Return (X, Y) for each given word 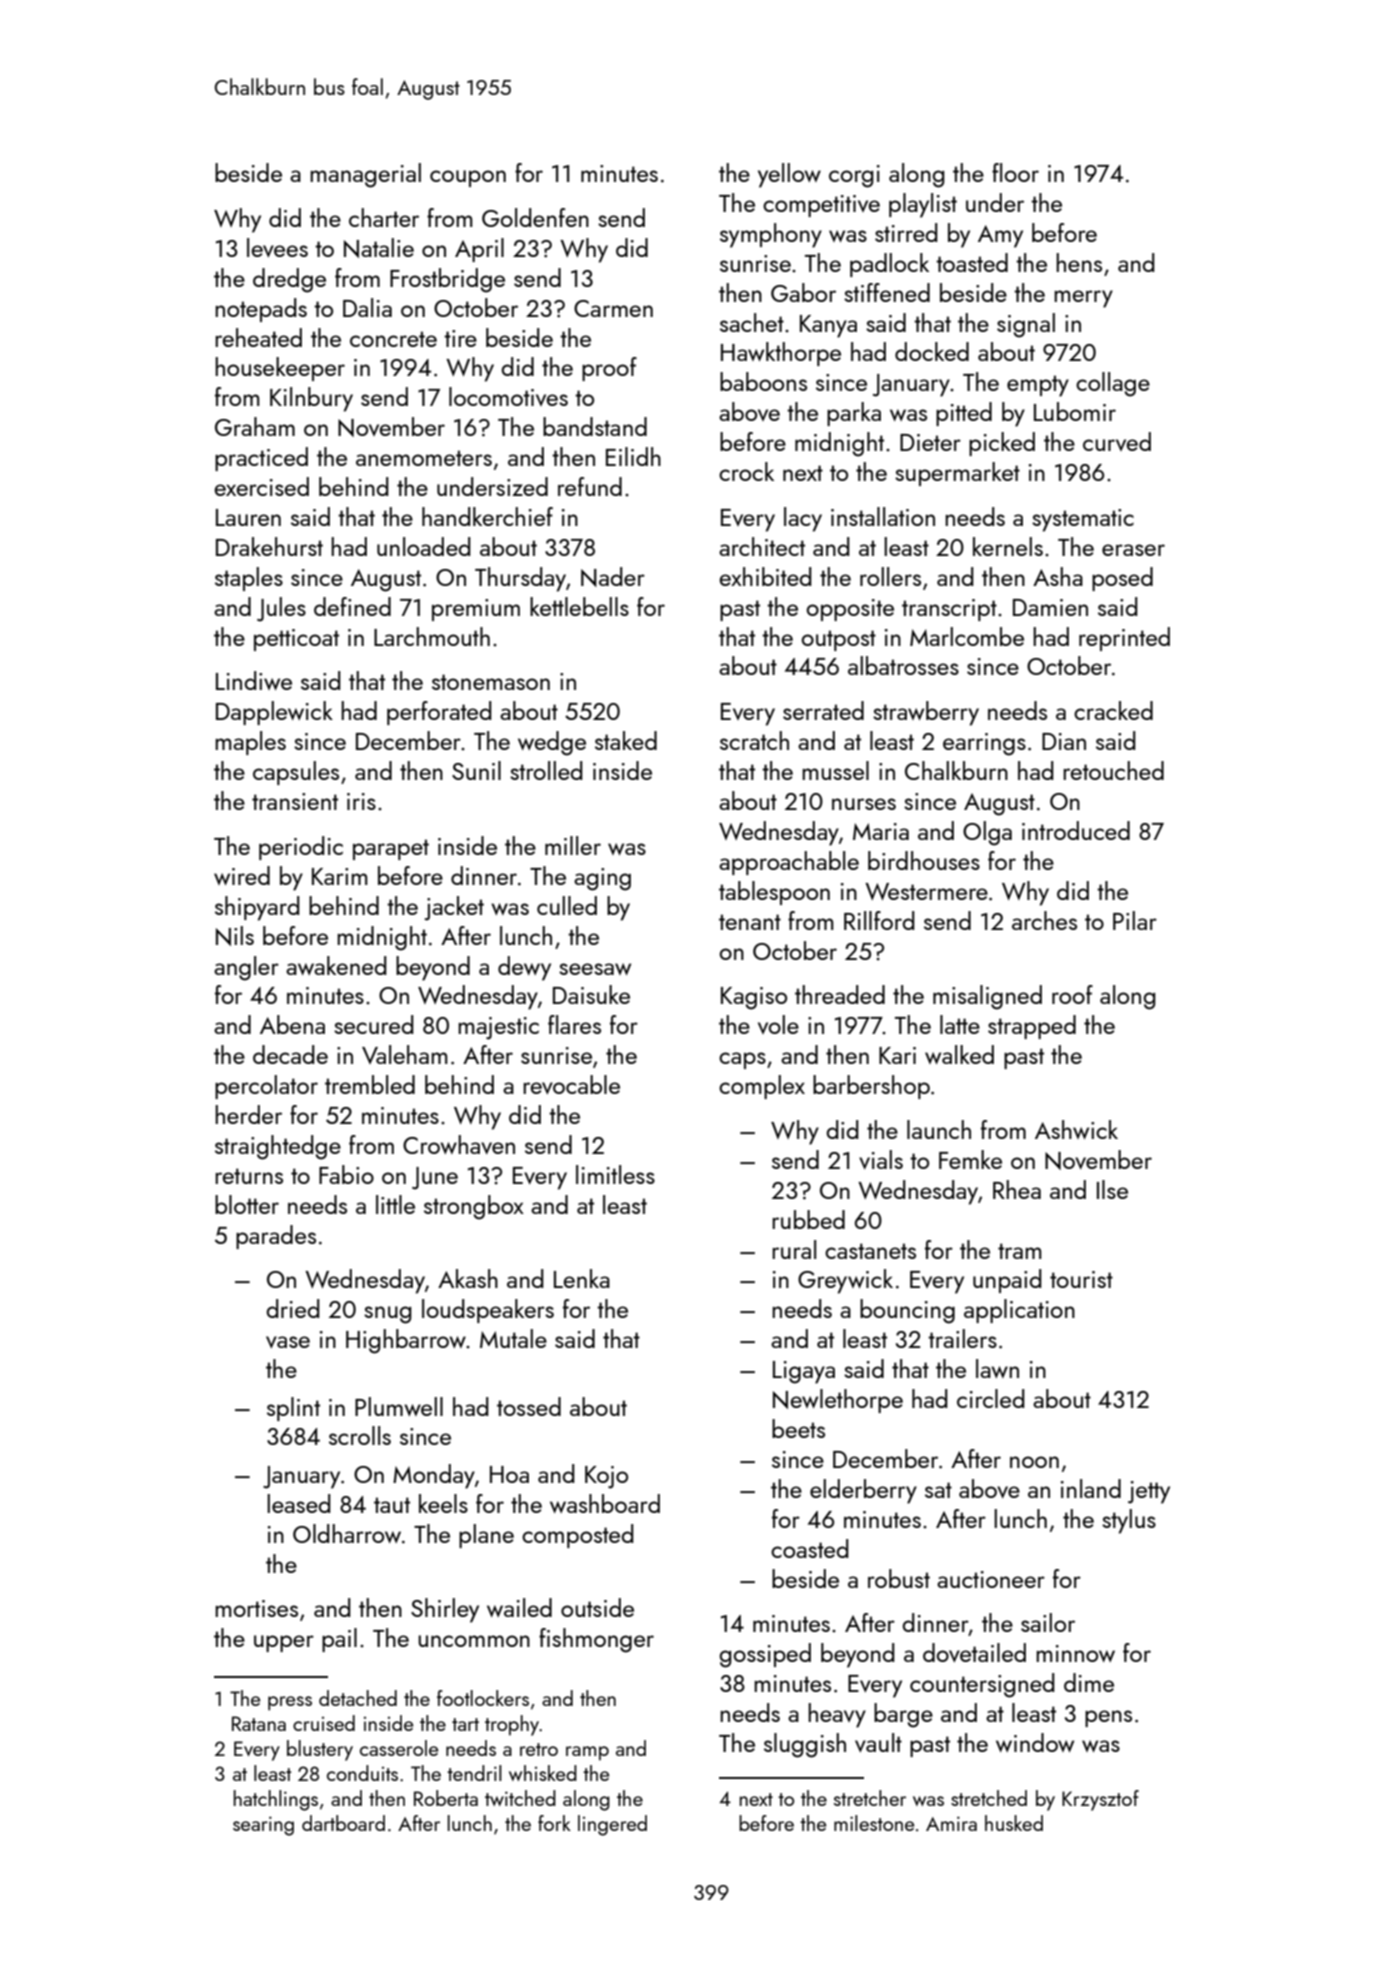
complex (762, 1087)
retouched (1113, 770)
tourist (1081, 1279)
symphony (771, 235)
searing (263, 1826)
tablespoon (774, 893)
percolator (266, 1087)
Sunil (476, 770)
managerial (365, 175)
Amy (1000, 236)
